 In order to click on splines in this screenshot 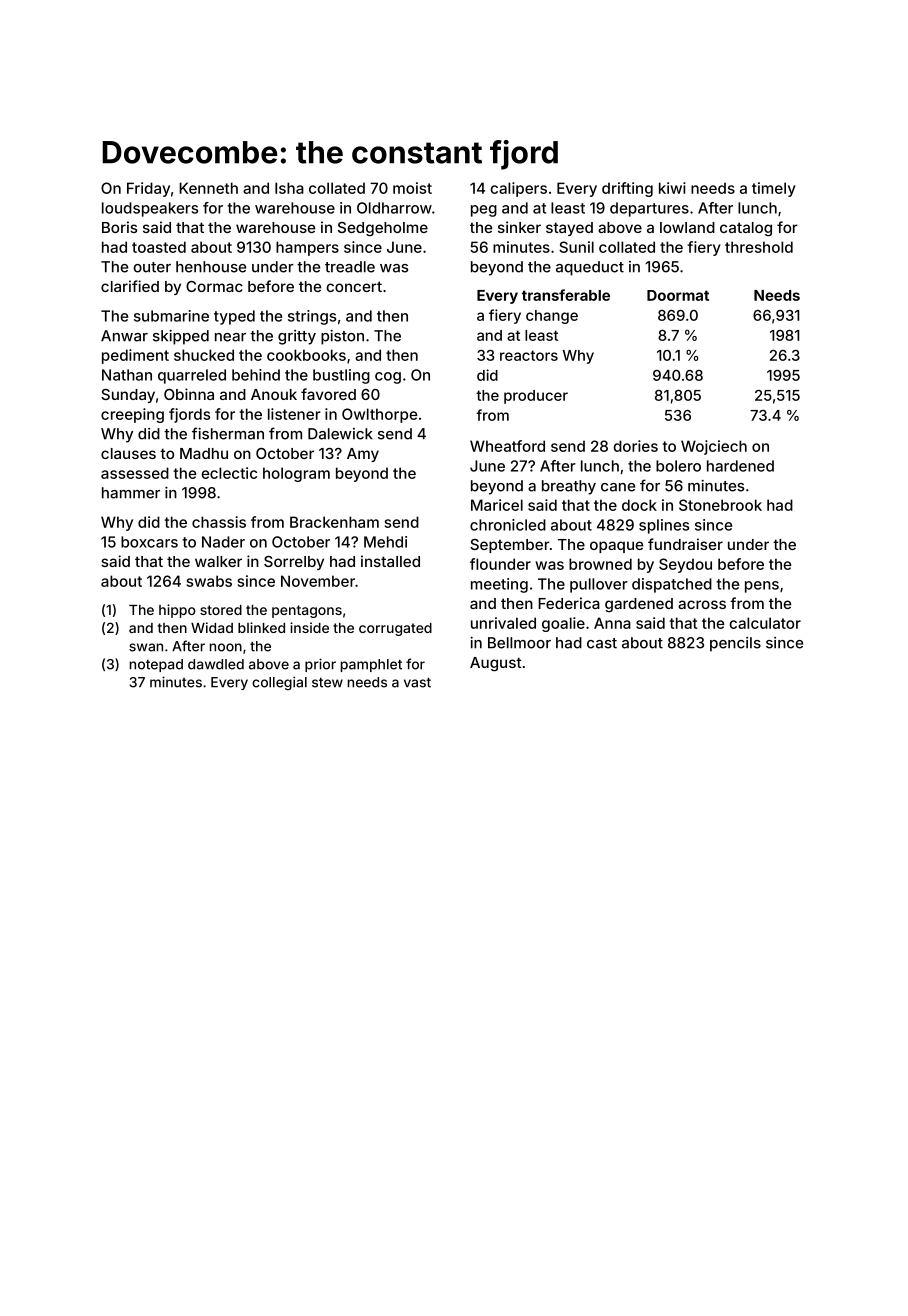, I will do `click(664, 526)`.
